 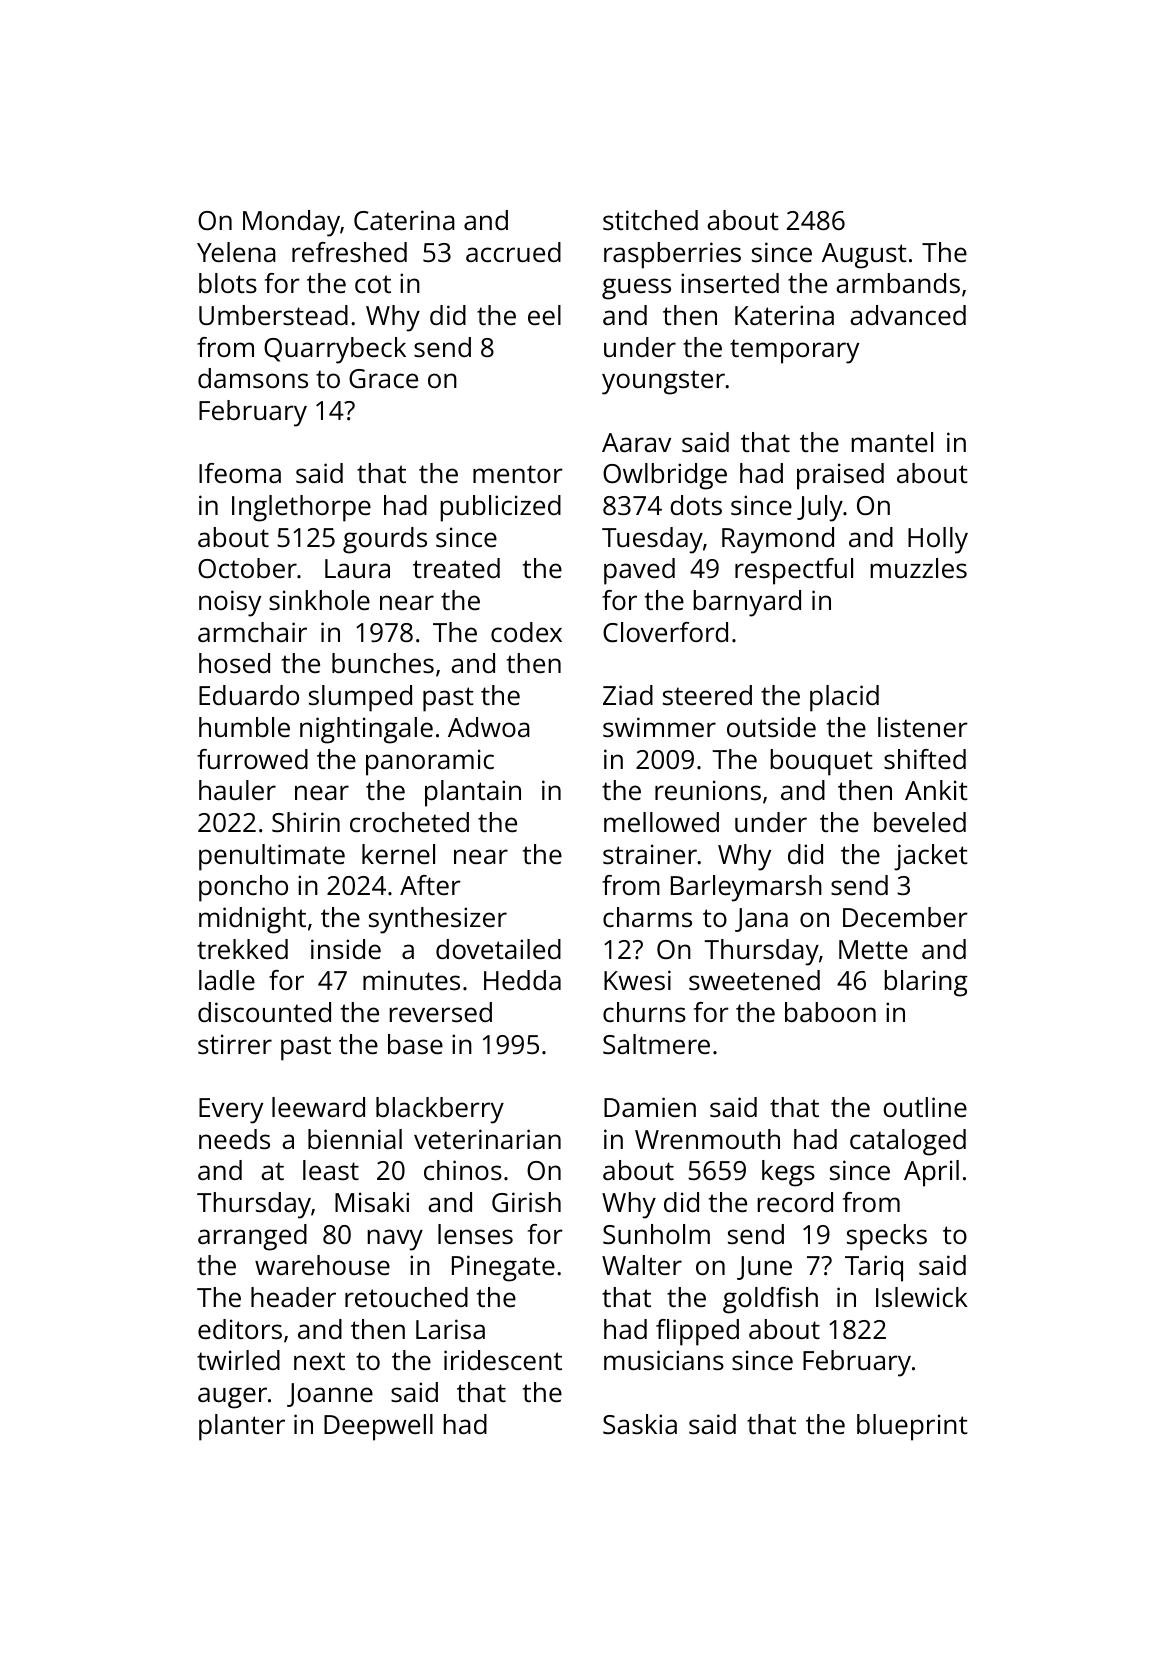 I want to click on baboon, so click(x=830, y=1012).
